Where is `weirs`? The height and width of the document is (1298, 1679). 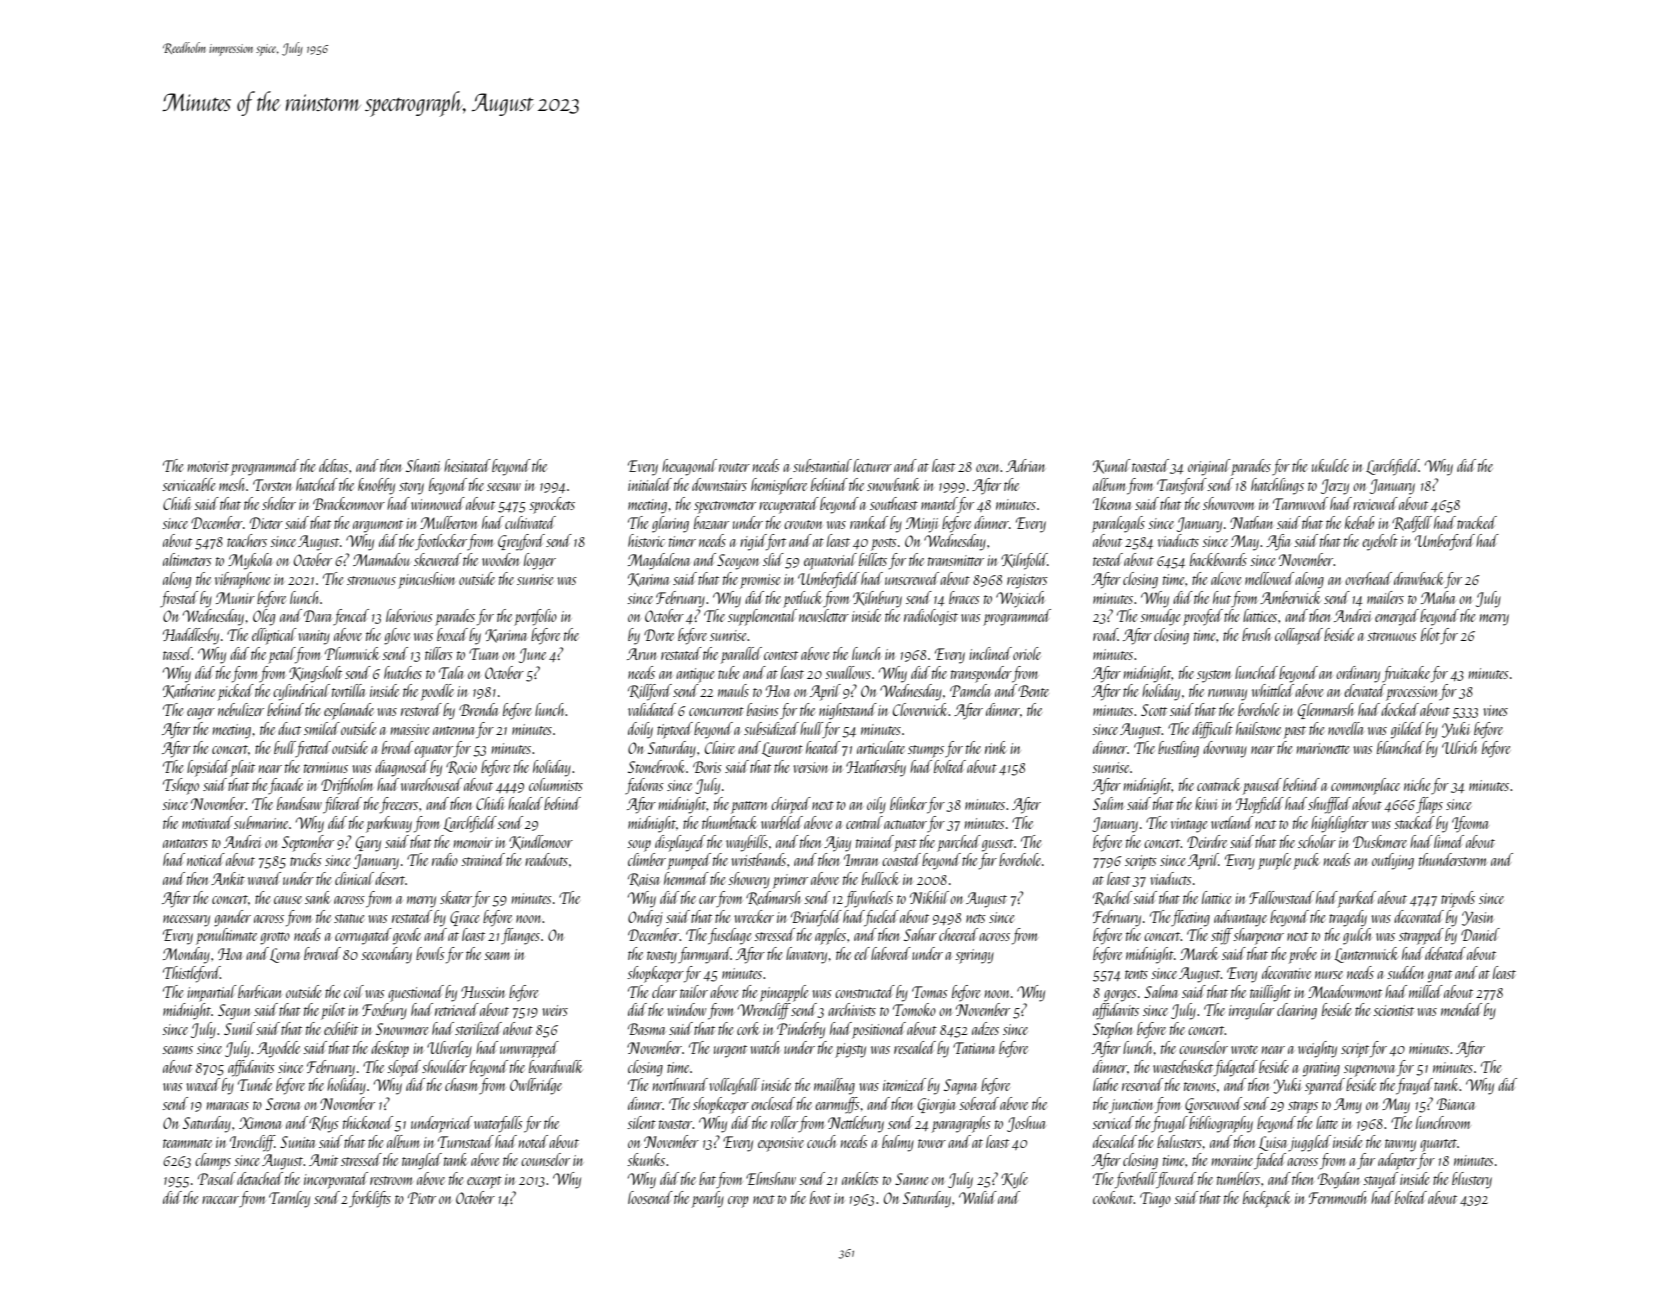 weirs is located at coordinates (555, 1010).
